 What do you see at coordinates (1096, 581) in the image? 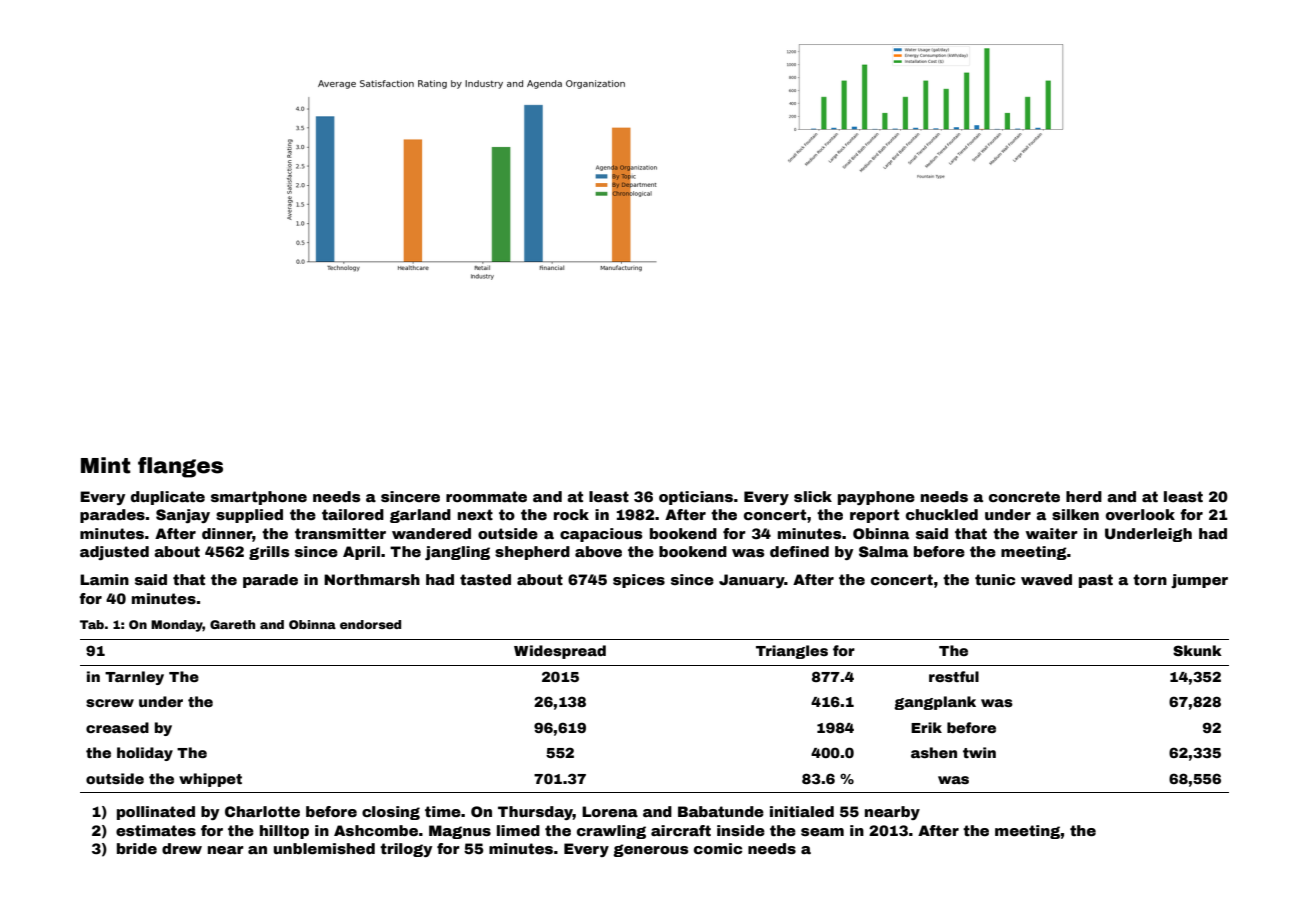
I see `past` at bounding box center [1096, 581].
